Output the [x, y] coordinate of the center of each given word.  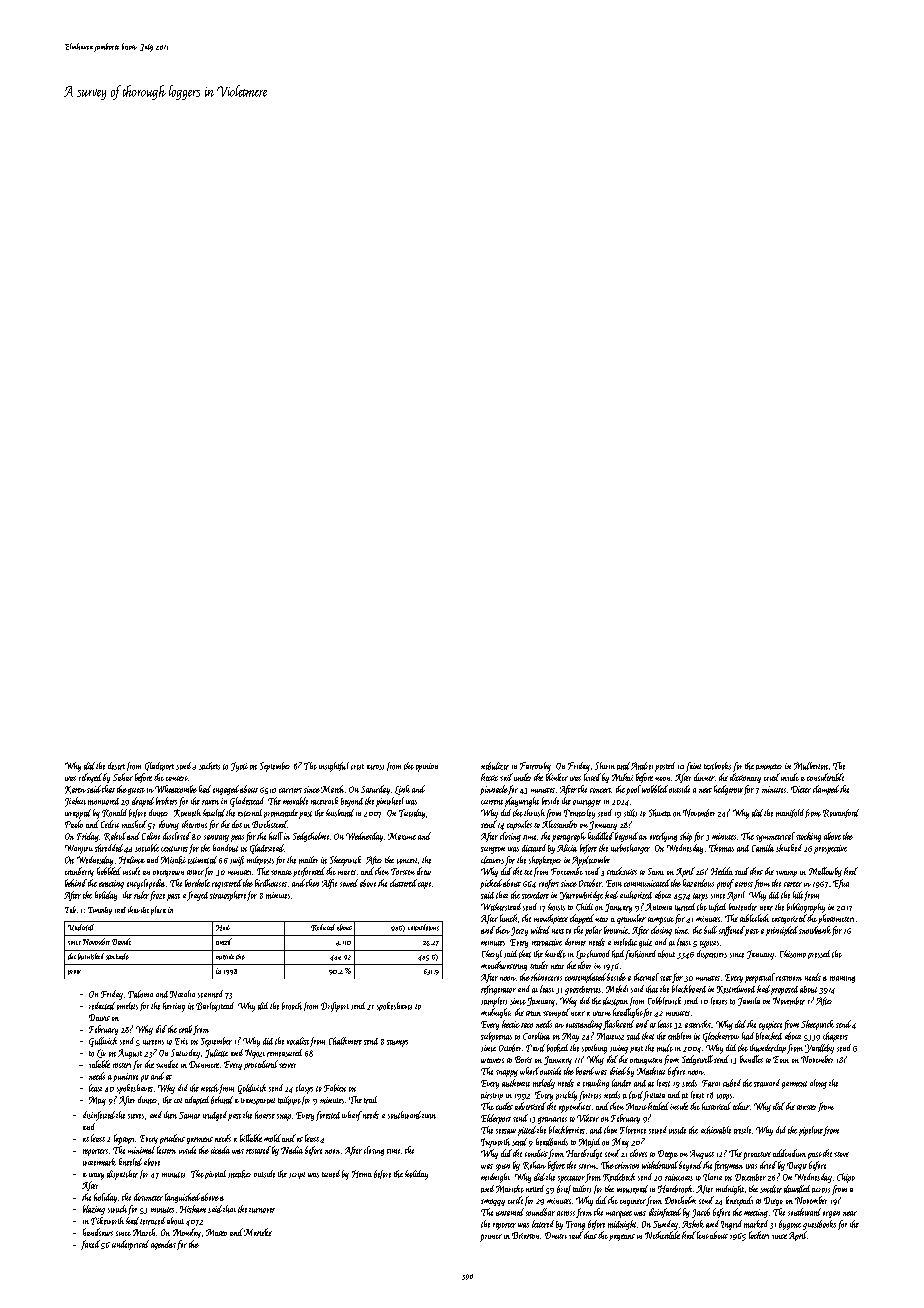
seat [666, 978]
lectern [166, 1150]
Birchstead [269, 824]
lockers [759, 1235]
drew [424, 871]
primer [491, 1238]
